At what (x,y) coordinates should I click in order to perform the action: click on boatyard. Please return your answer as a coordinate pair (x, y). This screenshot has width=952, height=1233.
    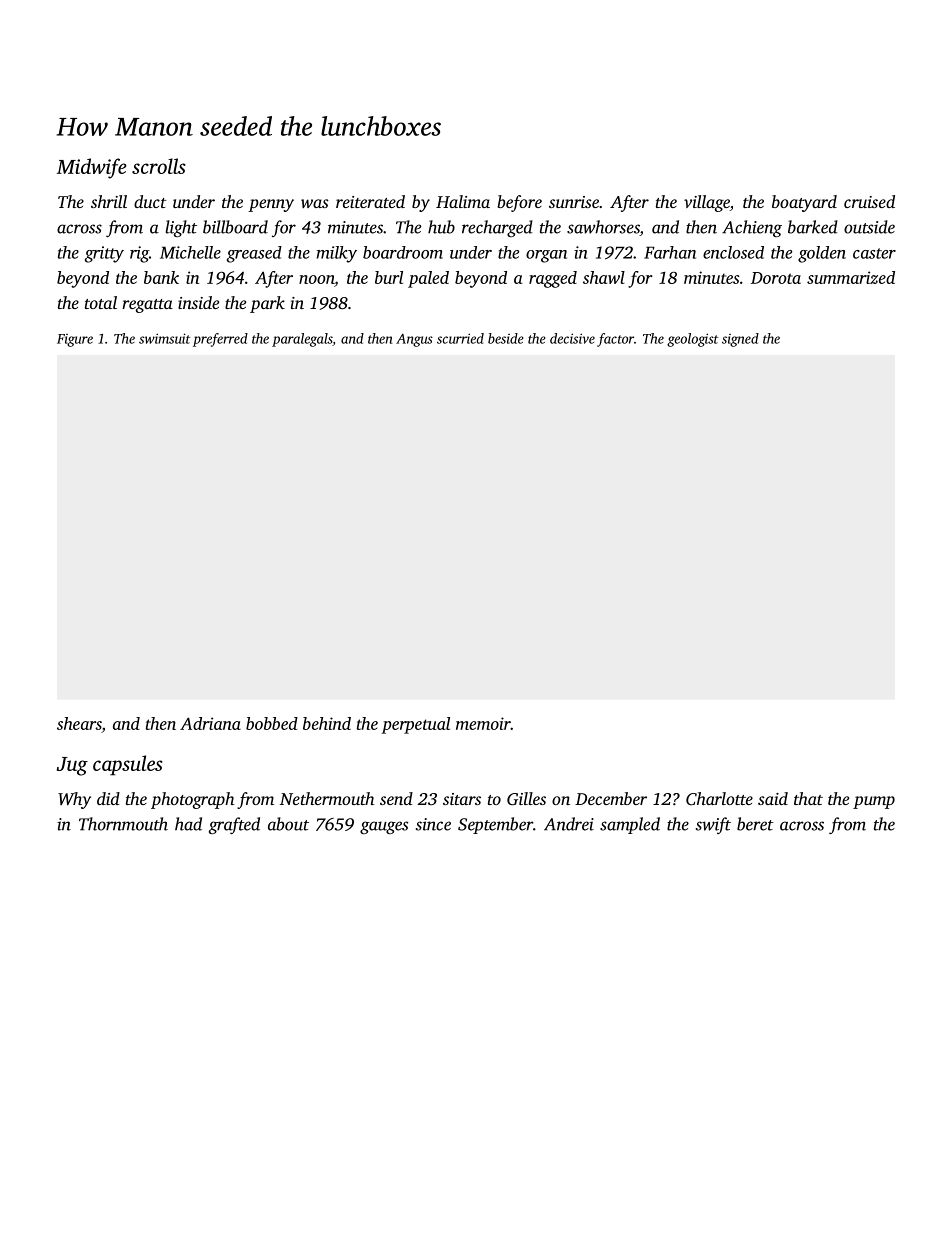
    Looking at the image, I should click on (804, 203).
